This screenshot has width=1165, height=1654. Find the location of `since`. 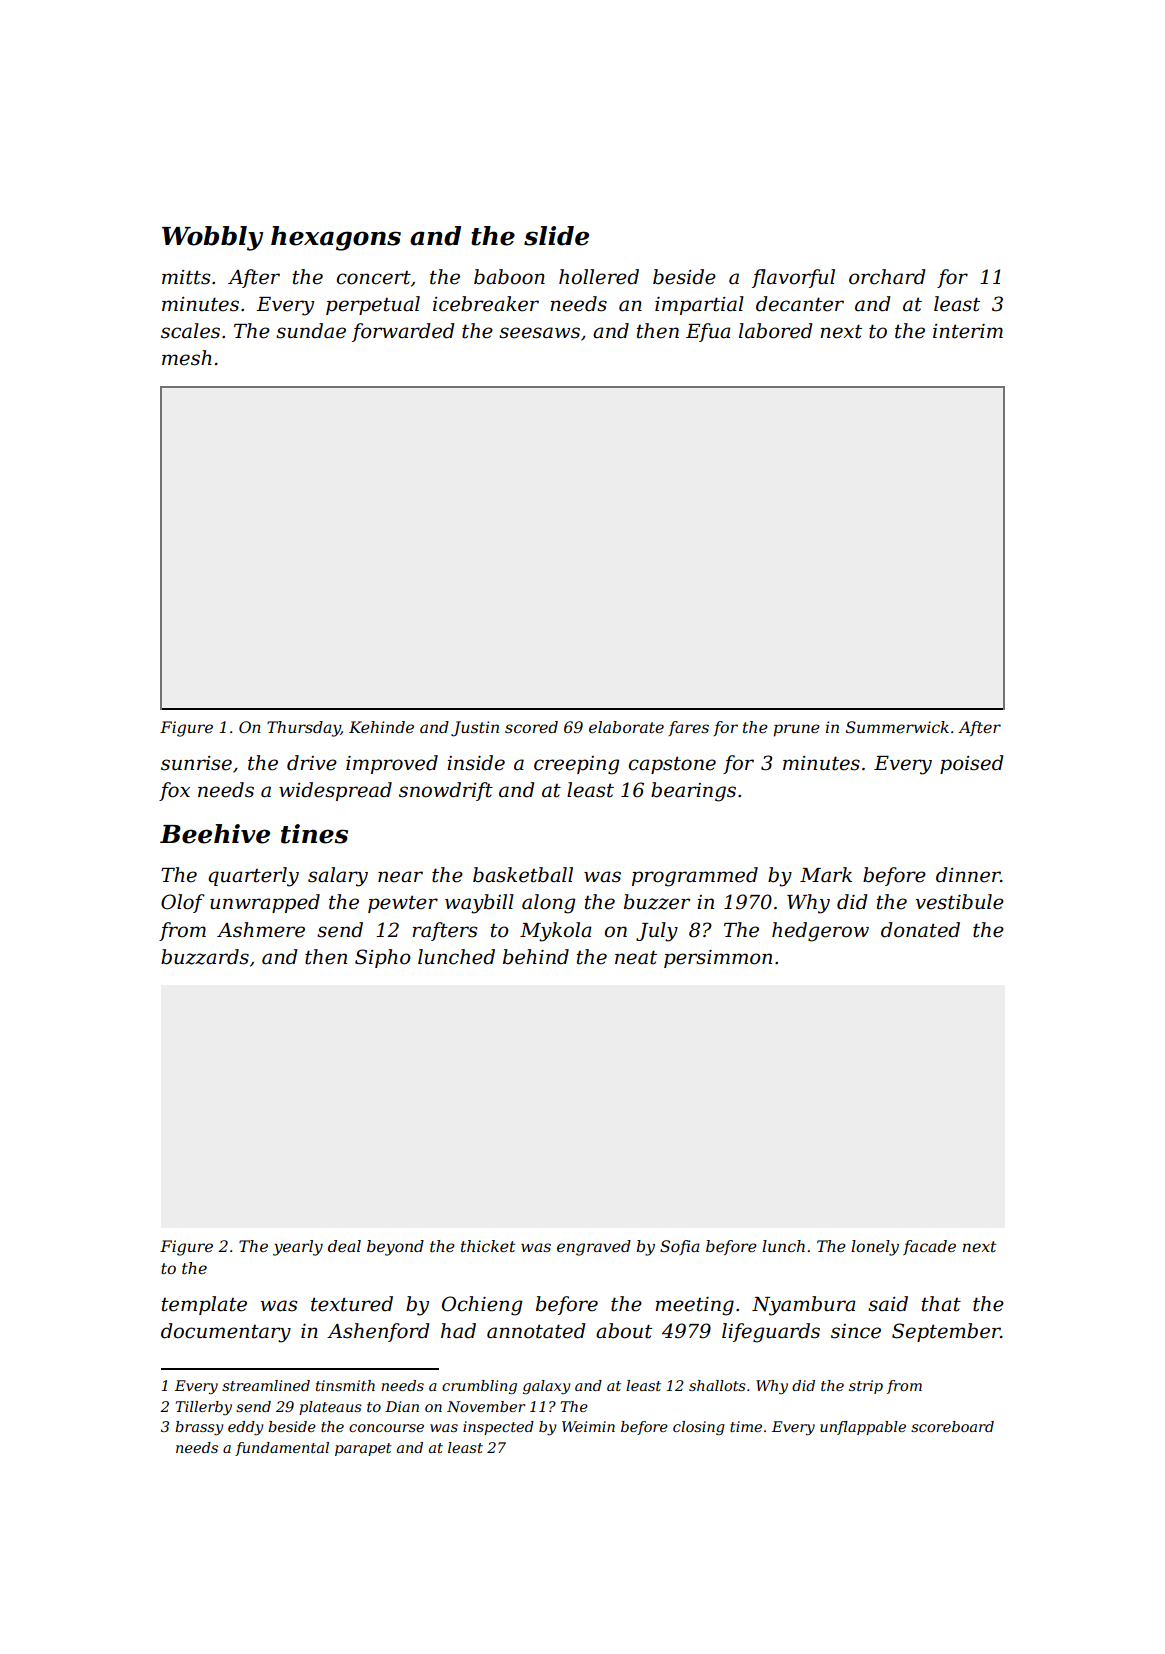

since is located at coordinates (856, 1331).
